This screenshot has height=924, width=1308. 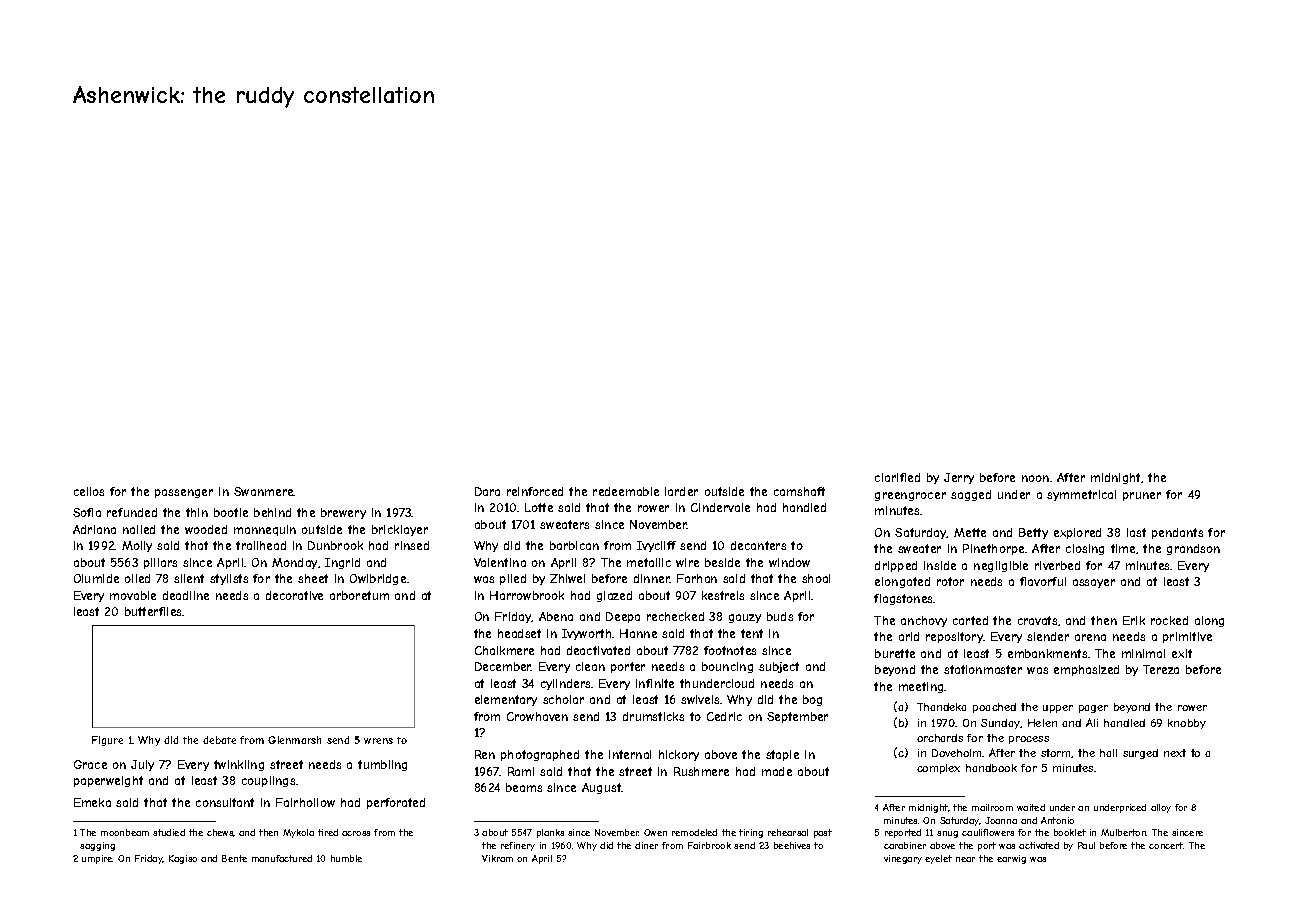 I want to click on noon, so click(x=1035, y=478).
